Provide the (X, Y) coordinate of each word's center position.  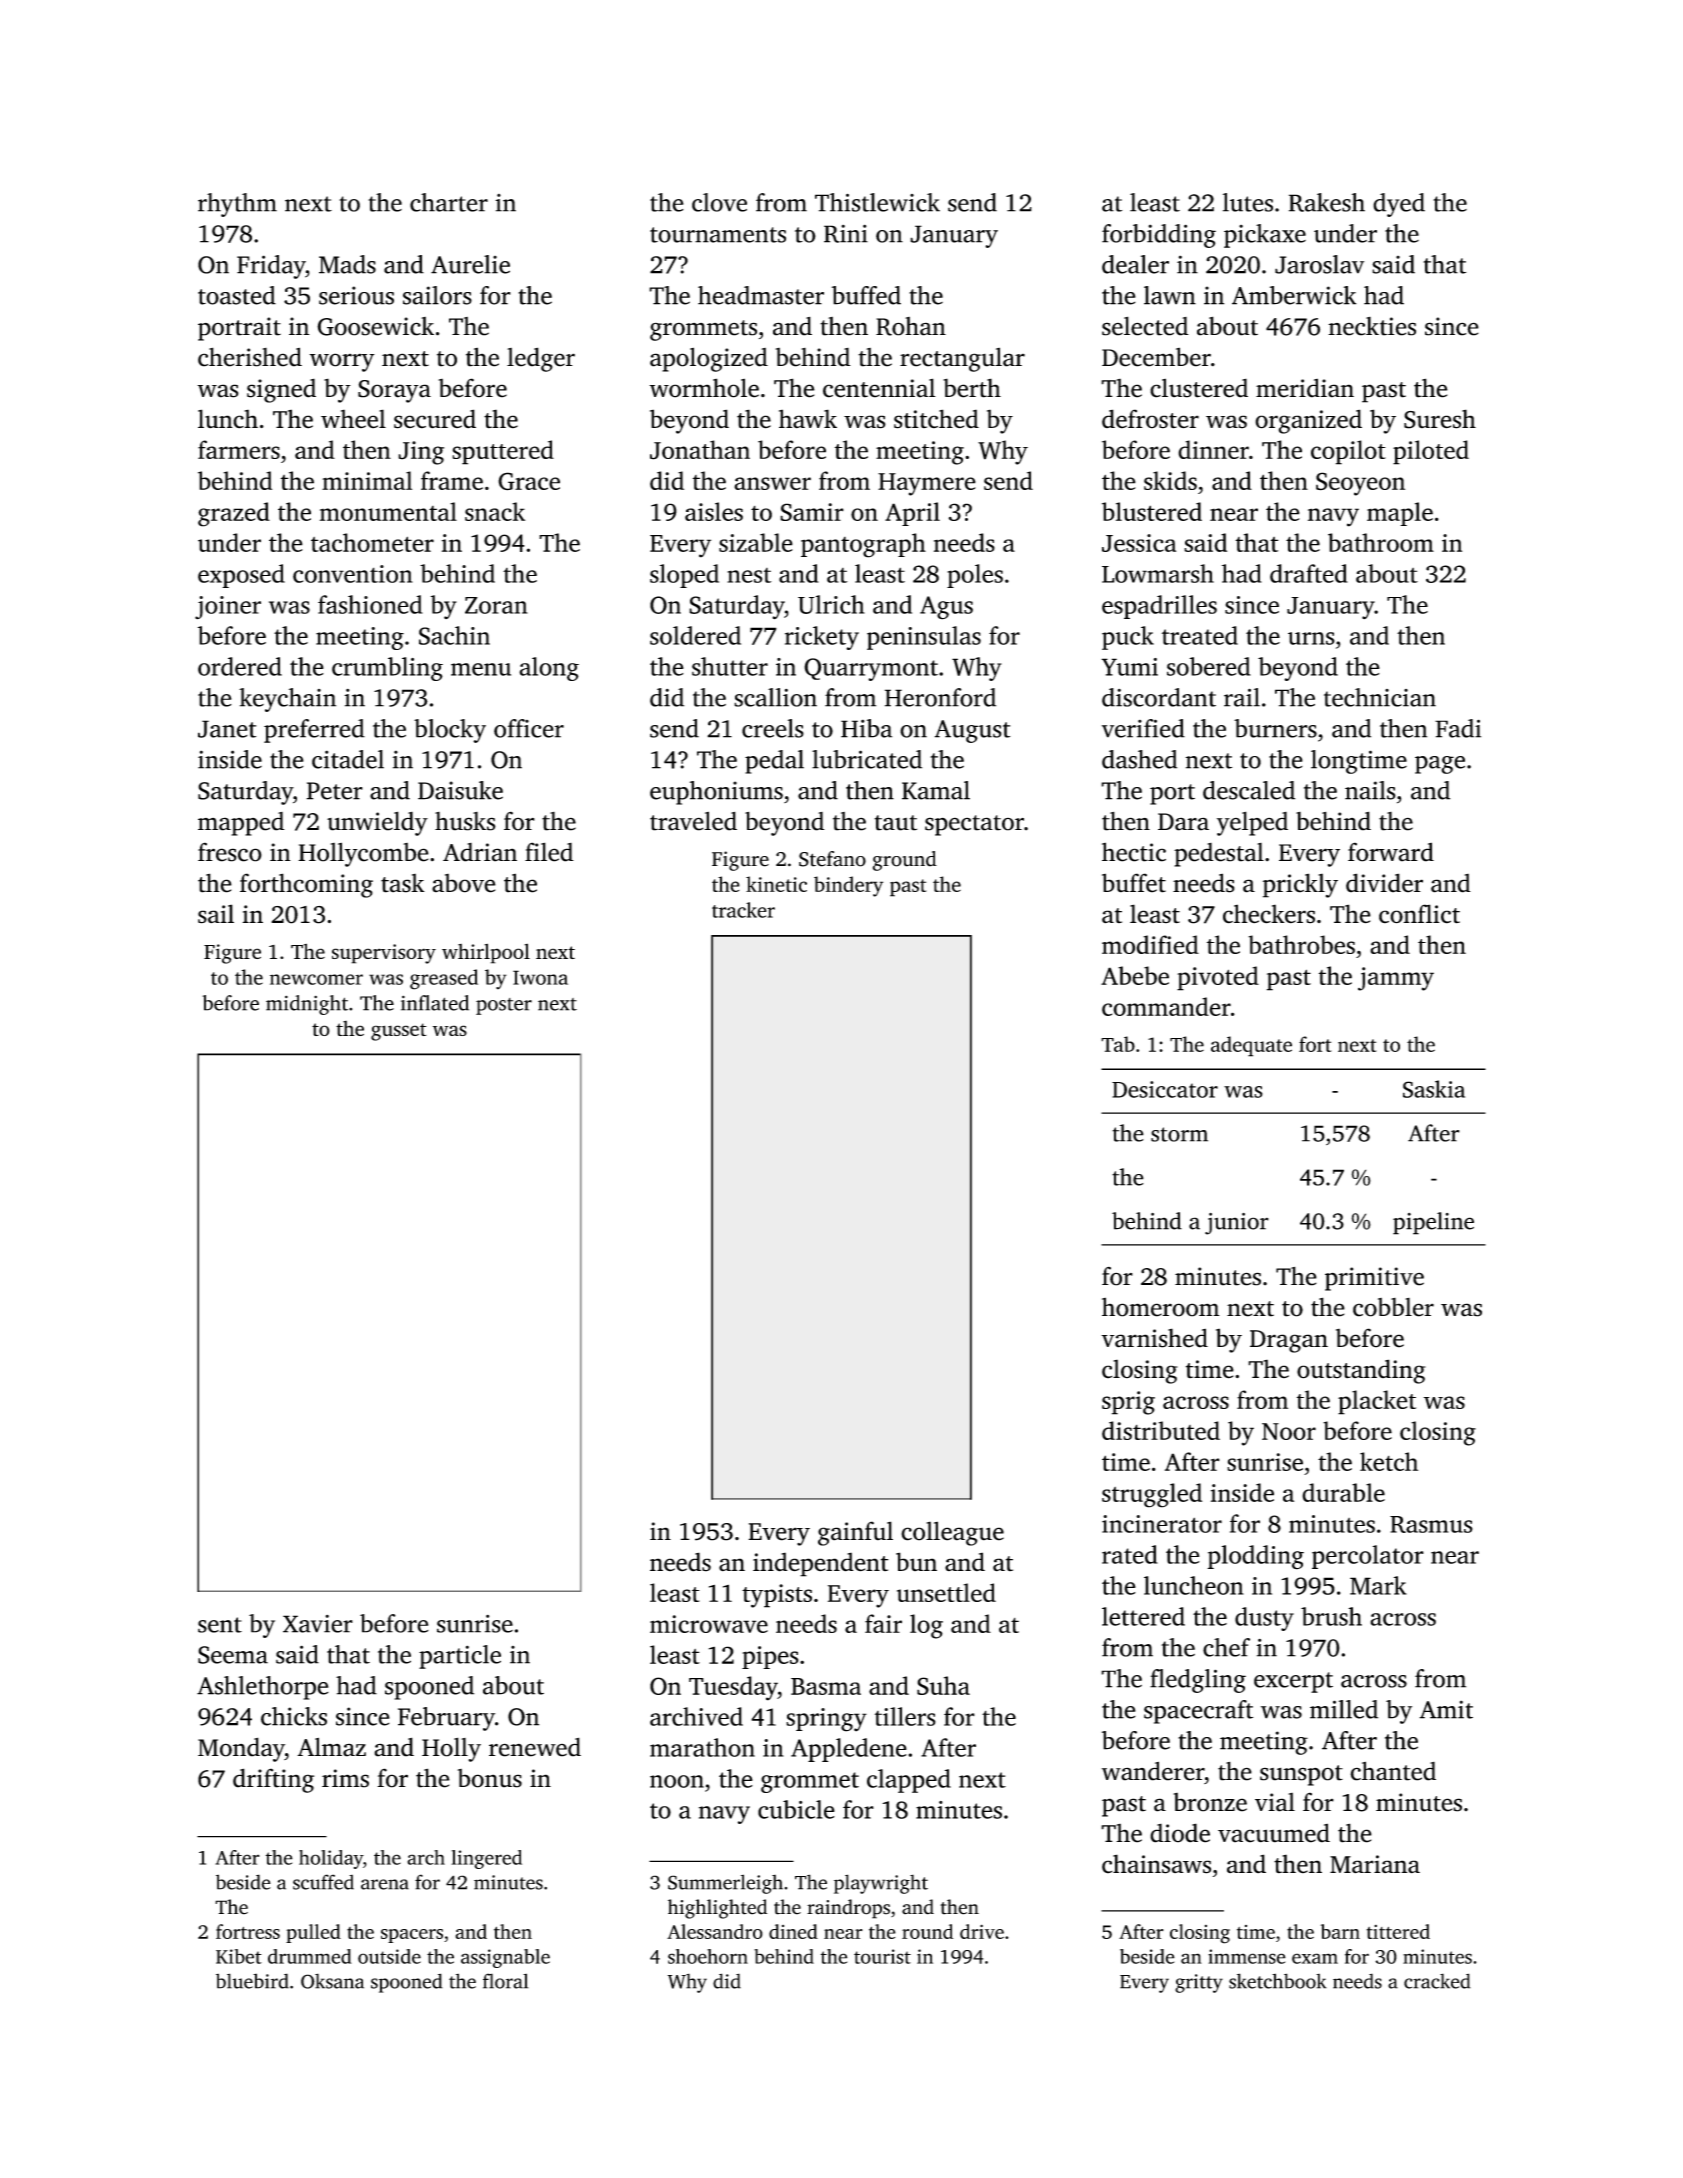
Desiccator (1165, 1089)
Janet (227, 729)
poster (504, 1006)
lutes (1248, 202)
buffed (866, 295)
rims (345, 1778)
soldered (695, 635)
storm (1179, 1134)
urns (1311, 638)
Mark (1378, 1585)
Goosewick (375, 326)
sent (220, 1625)
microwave (709, 1624)
